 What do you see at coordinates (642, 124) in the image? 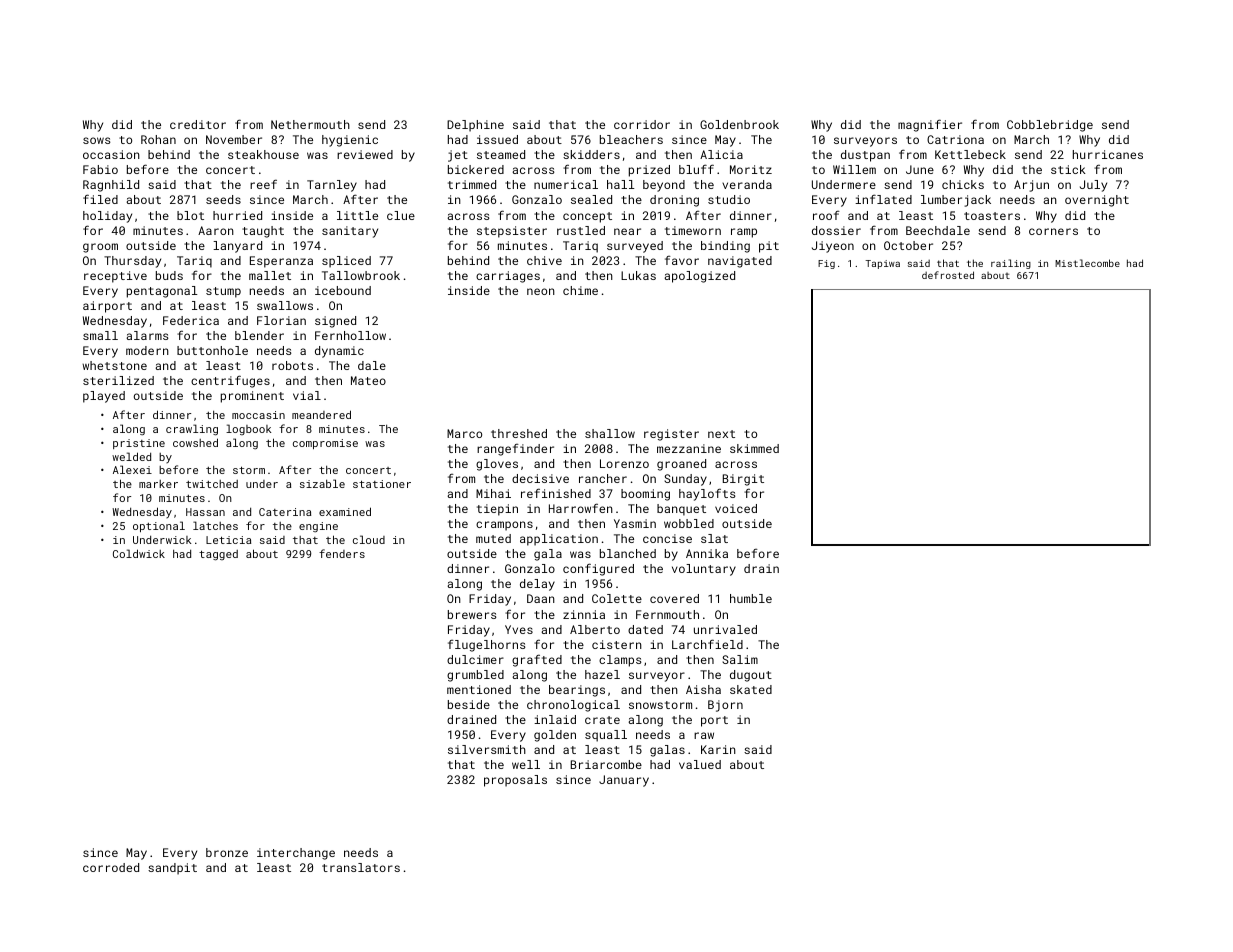
I see `corridor` at bounding box center [642, 124].
